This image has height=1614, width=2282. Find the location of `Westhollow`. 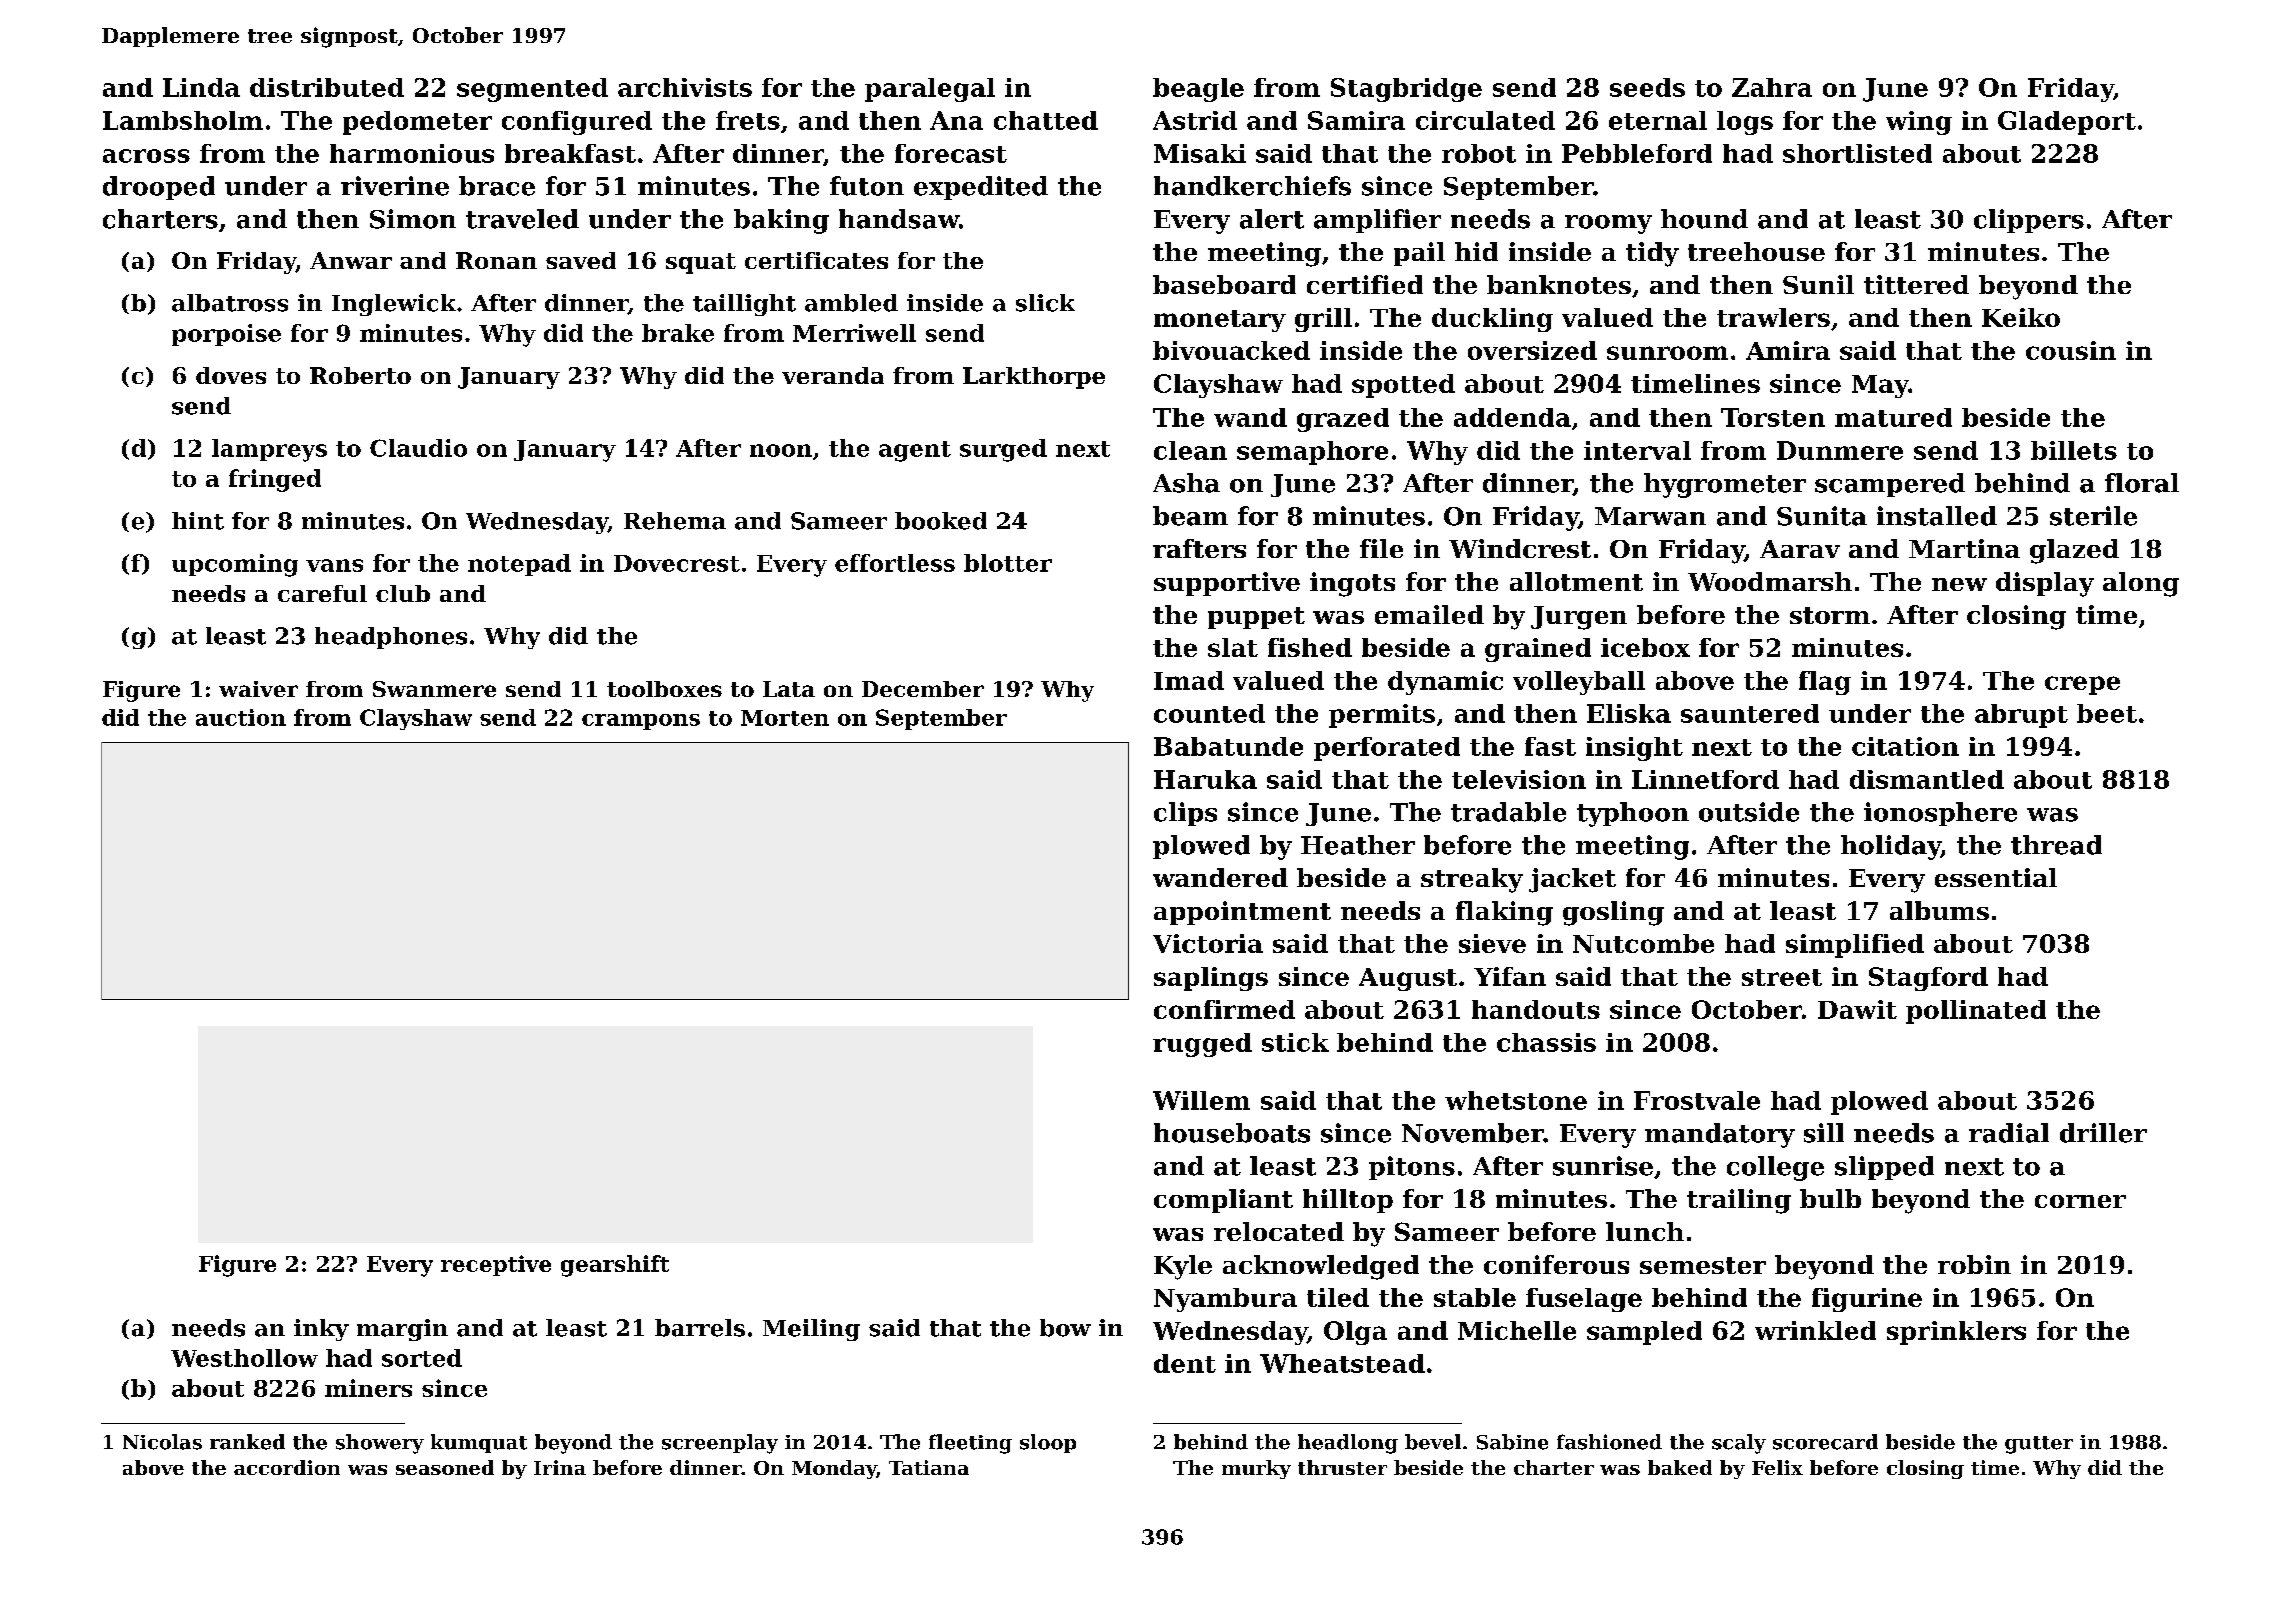

Westhollow is located at coordinates (244, 1358).
